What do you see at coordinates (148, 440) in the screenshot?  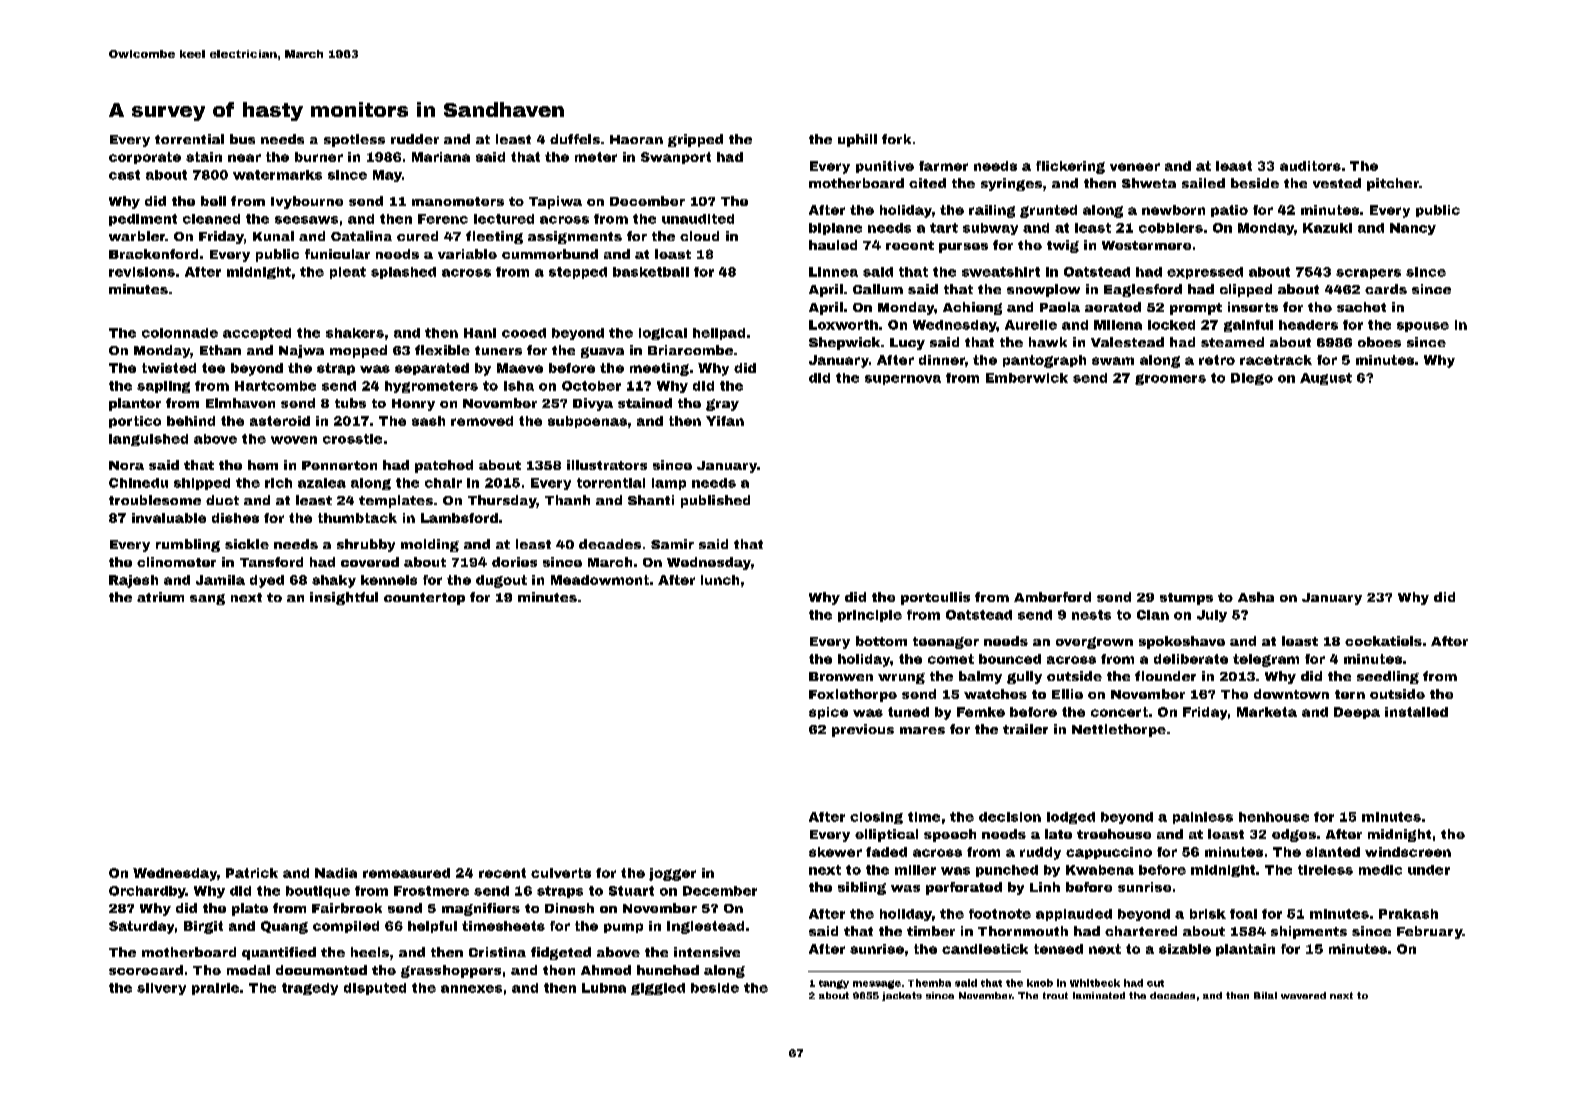 I see `languished` at bounding box center [148, 440].
